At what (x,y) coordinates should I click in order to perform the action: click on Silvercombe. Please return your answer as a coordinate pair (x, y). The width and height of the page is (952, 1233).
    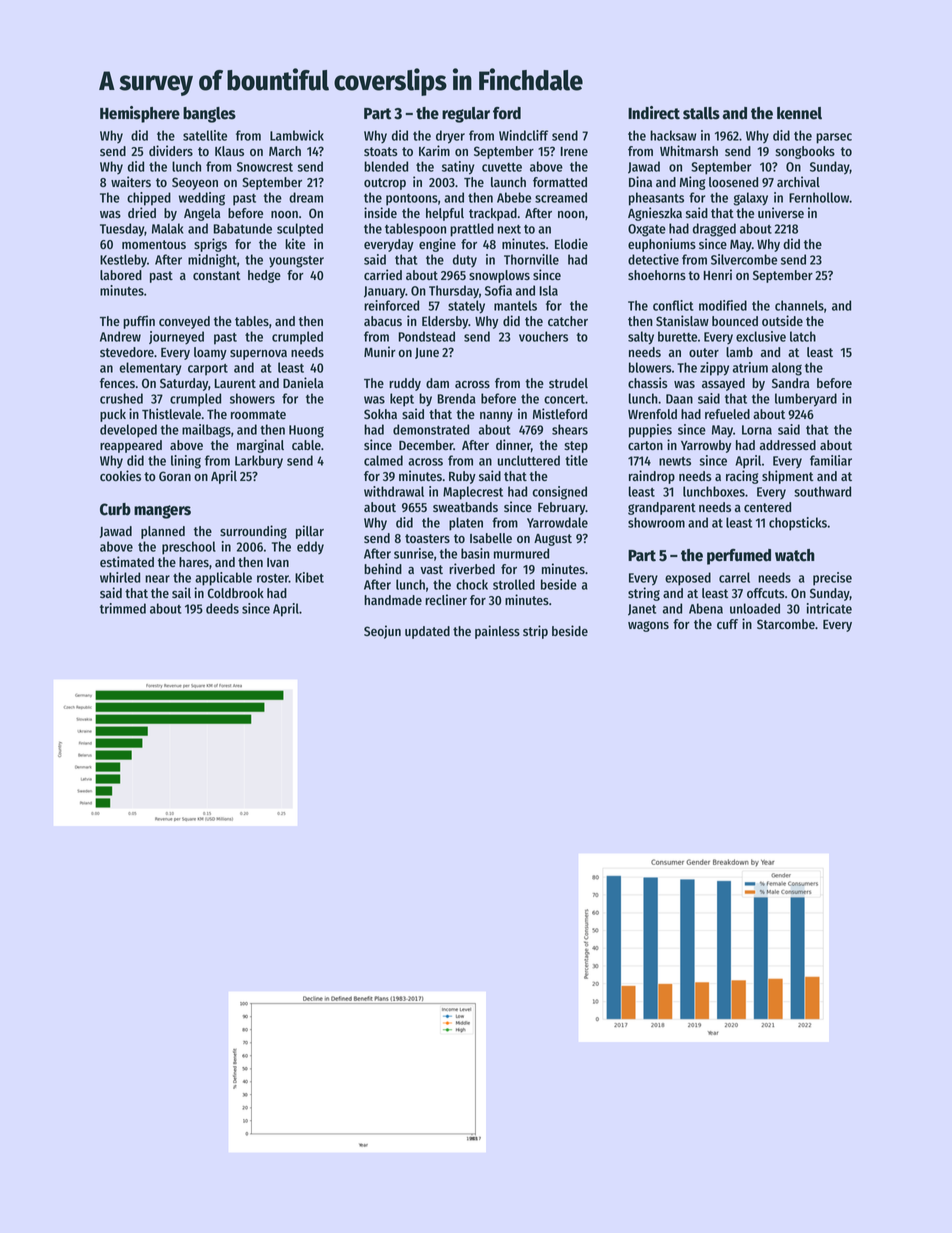
    Looking at the image, I should click on (744, 259).
